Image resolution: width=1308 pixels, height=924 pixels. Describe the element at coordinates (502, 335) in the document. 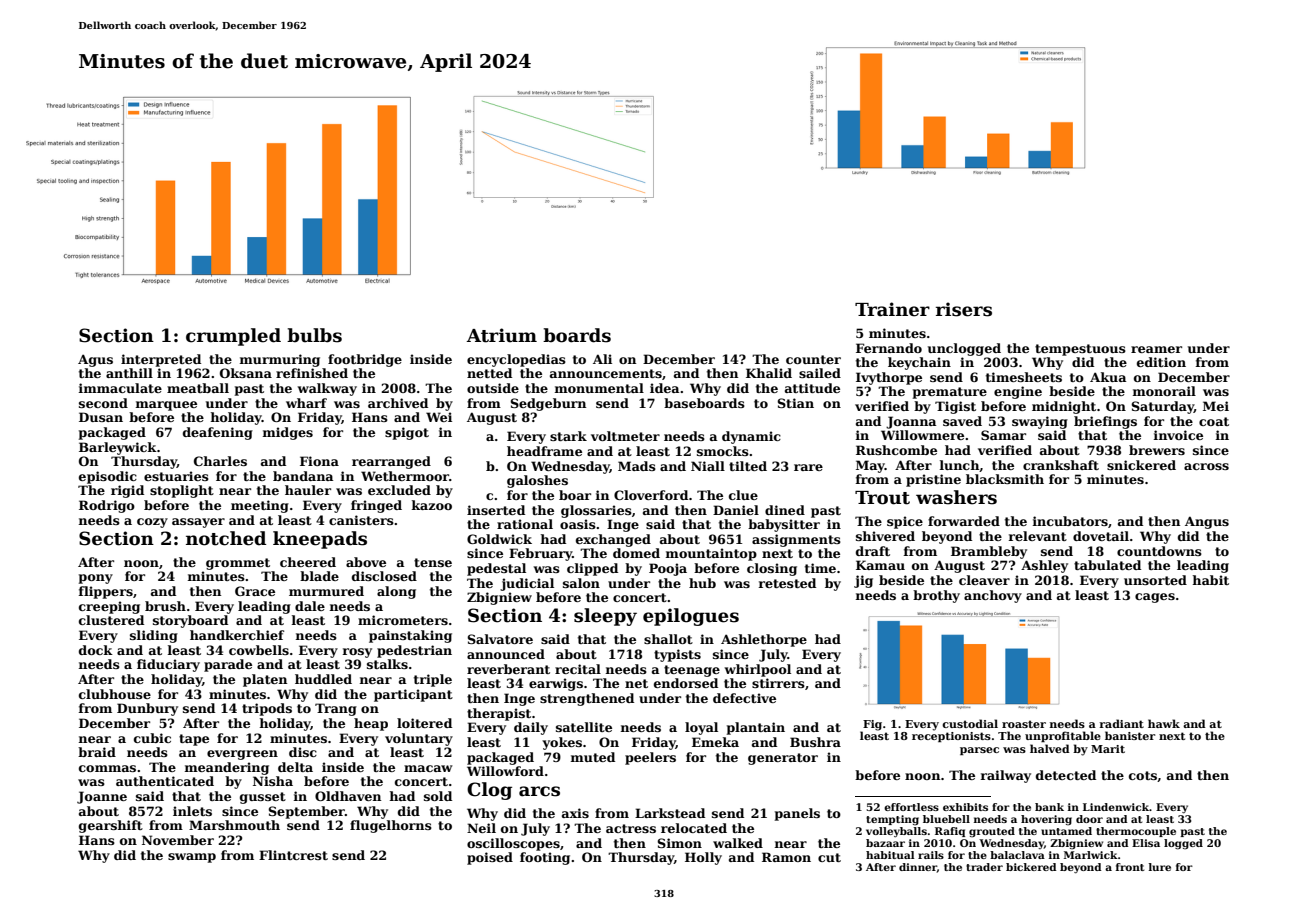

I see `Atrium` at that location.
